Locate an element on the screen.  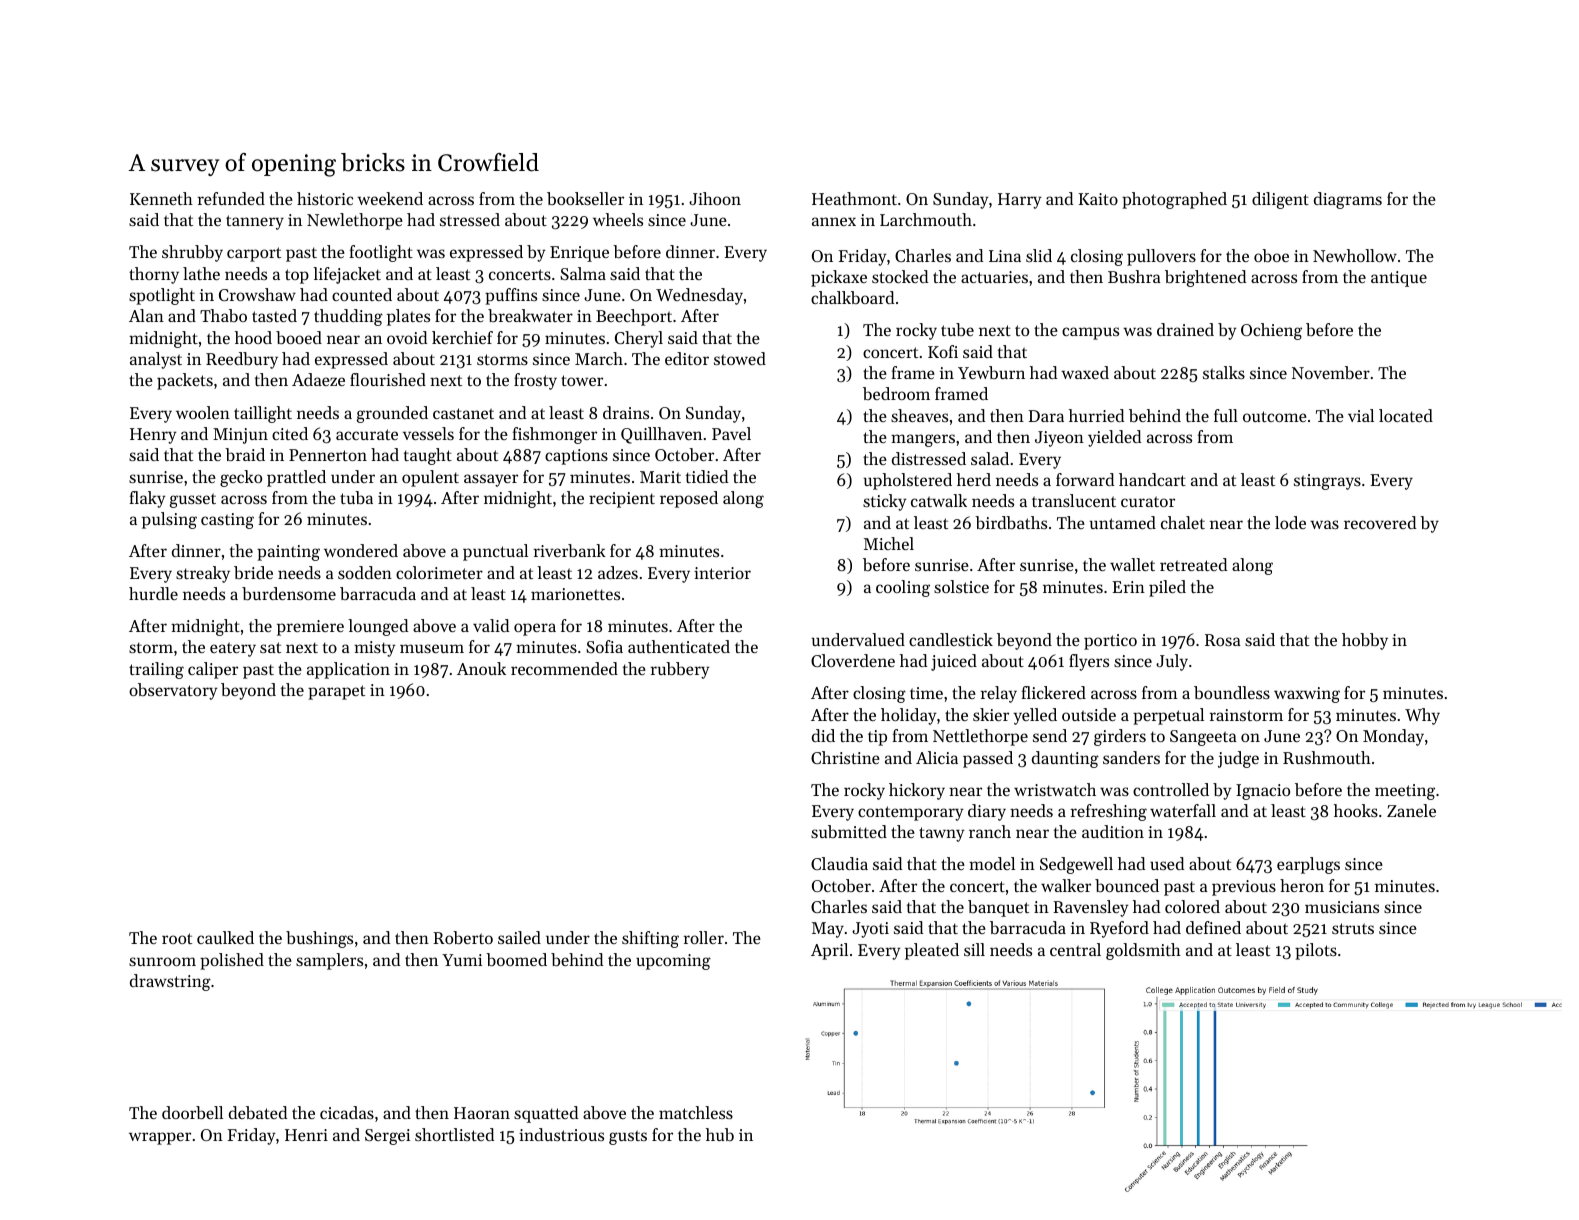
hub is located at coordinates (720, 1134).
